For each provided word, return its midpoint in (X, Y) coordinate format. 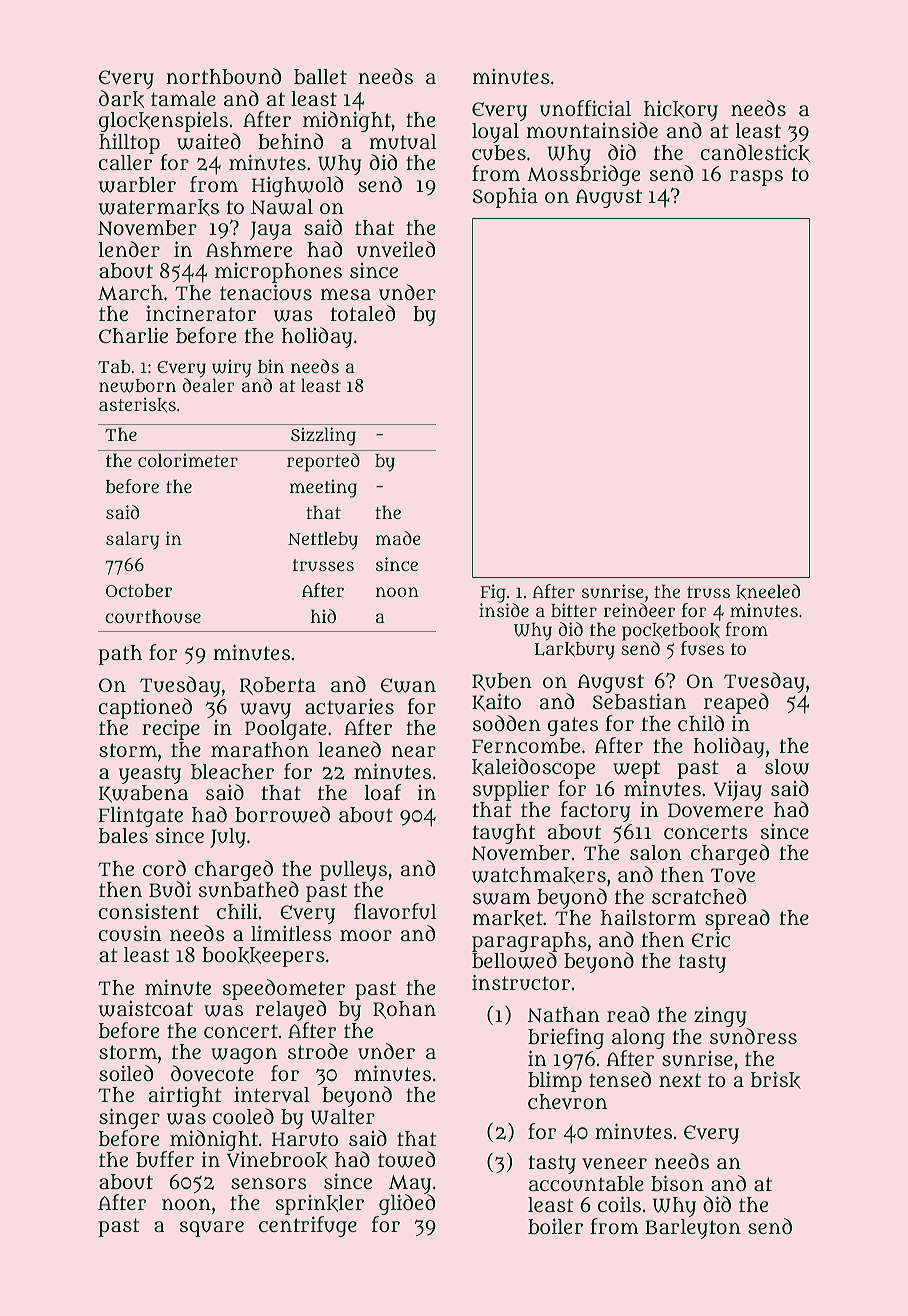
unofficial (585, 108)
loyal (495, 133)
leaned (350, 749)
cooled (243, 1116)
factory (596, 811)
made (398, 538)
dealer (208, 385)
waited (209, 141)
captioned (145, 709)
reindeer (639, 610)
